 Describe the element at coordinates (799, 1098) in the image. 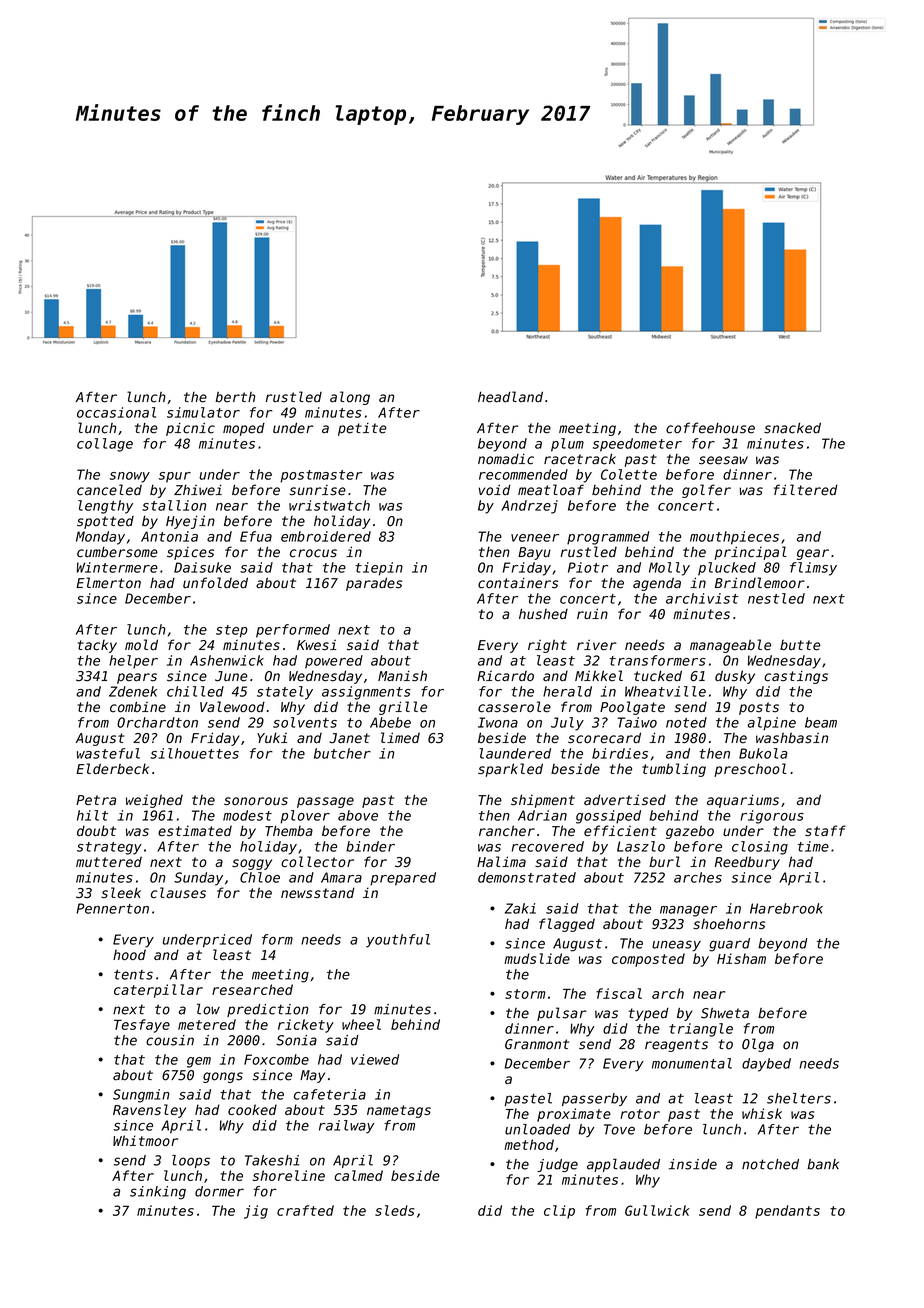

I see `shelters` at that location.
